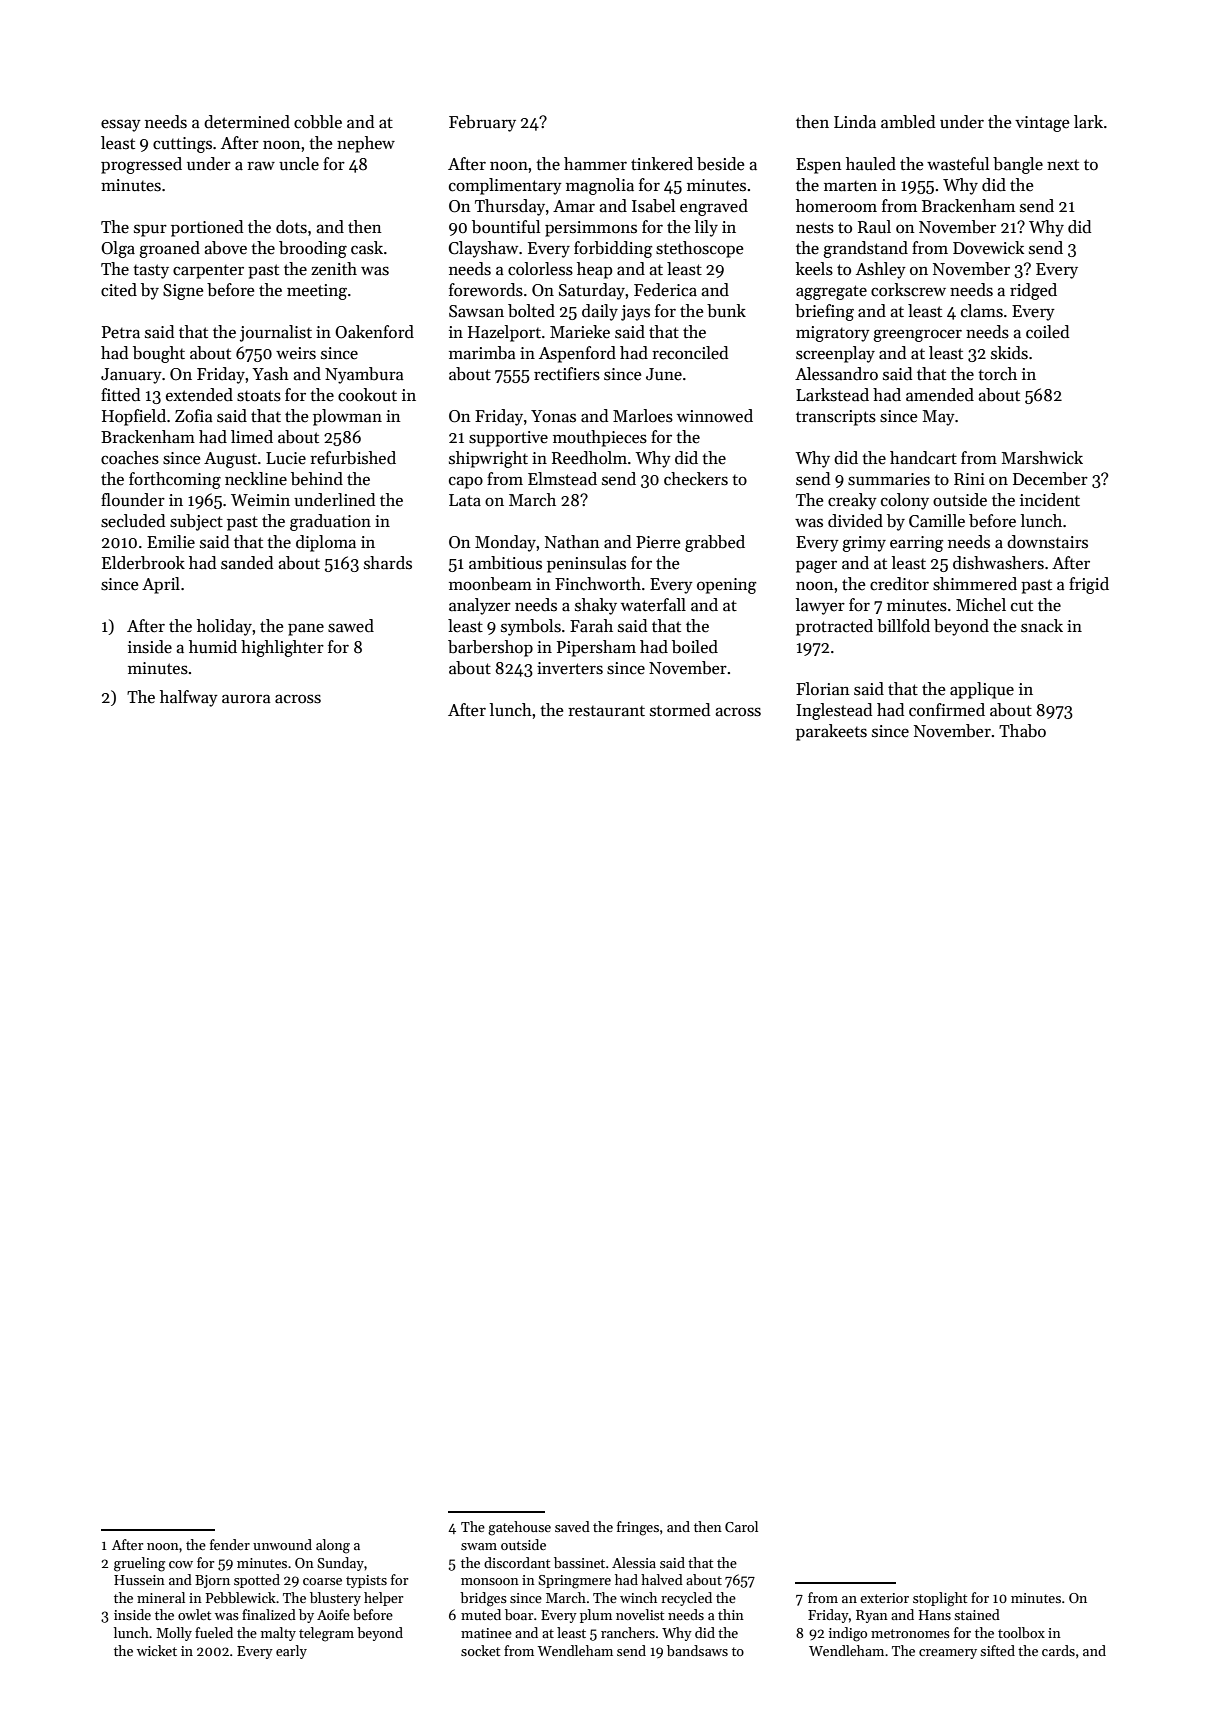 The image size is (1213, 1715). I want to click on February, so click(482, 123).
